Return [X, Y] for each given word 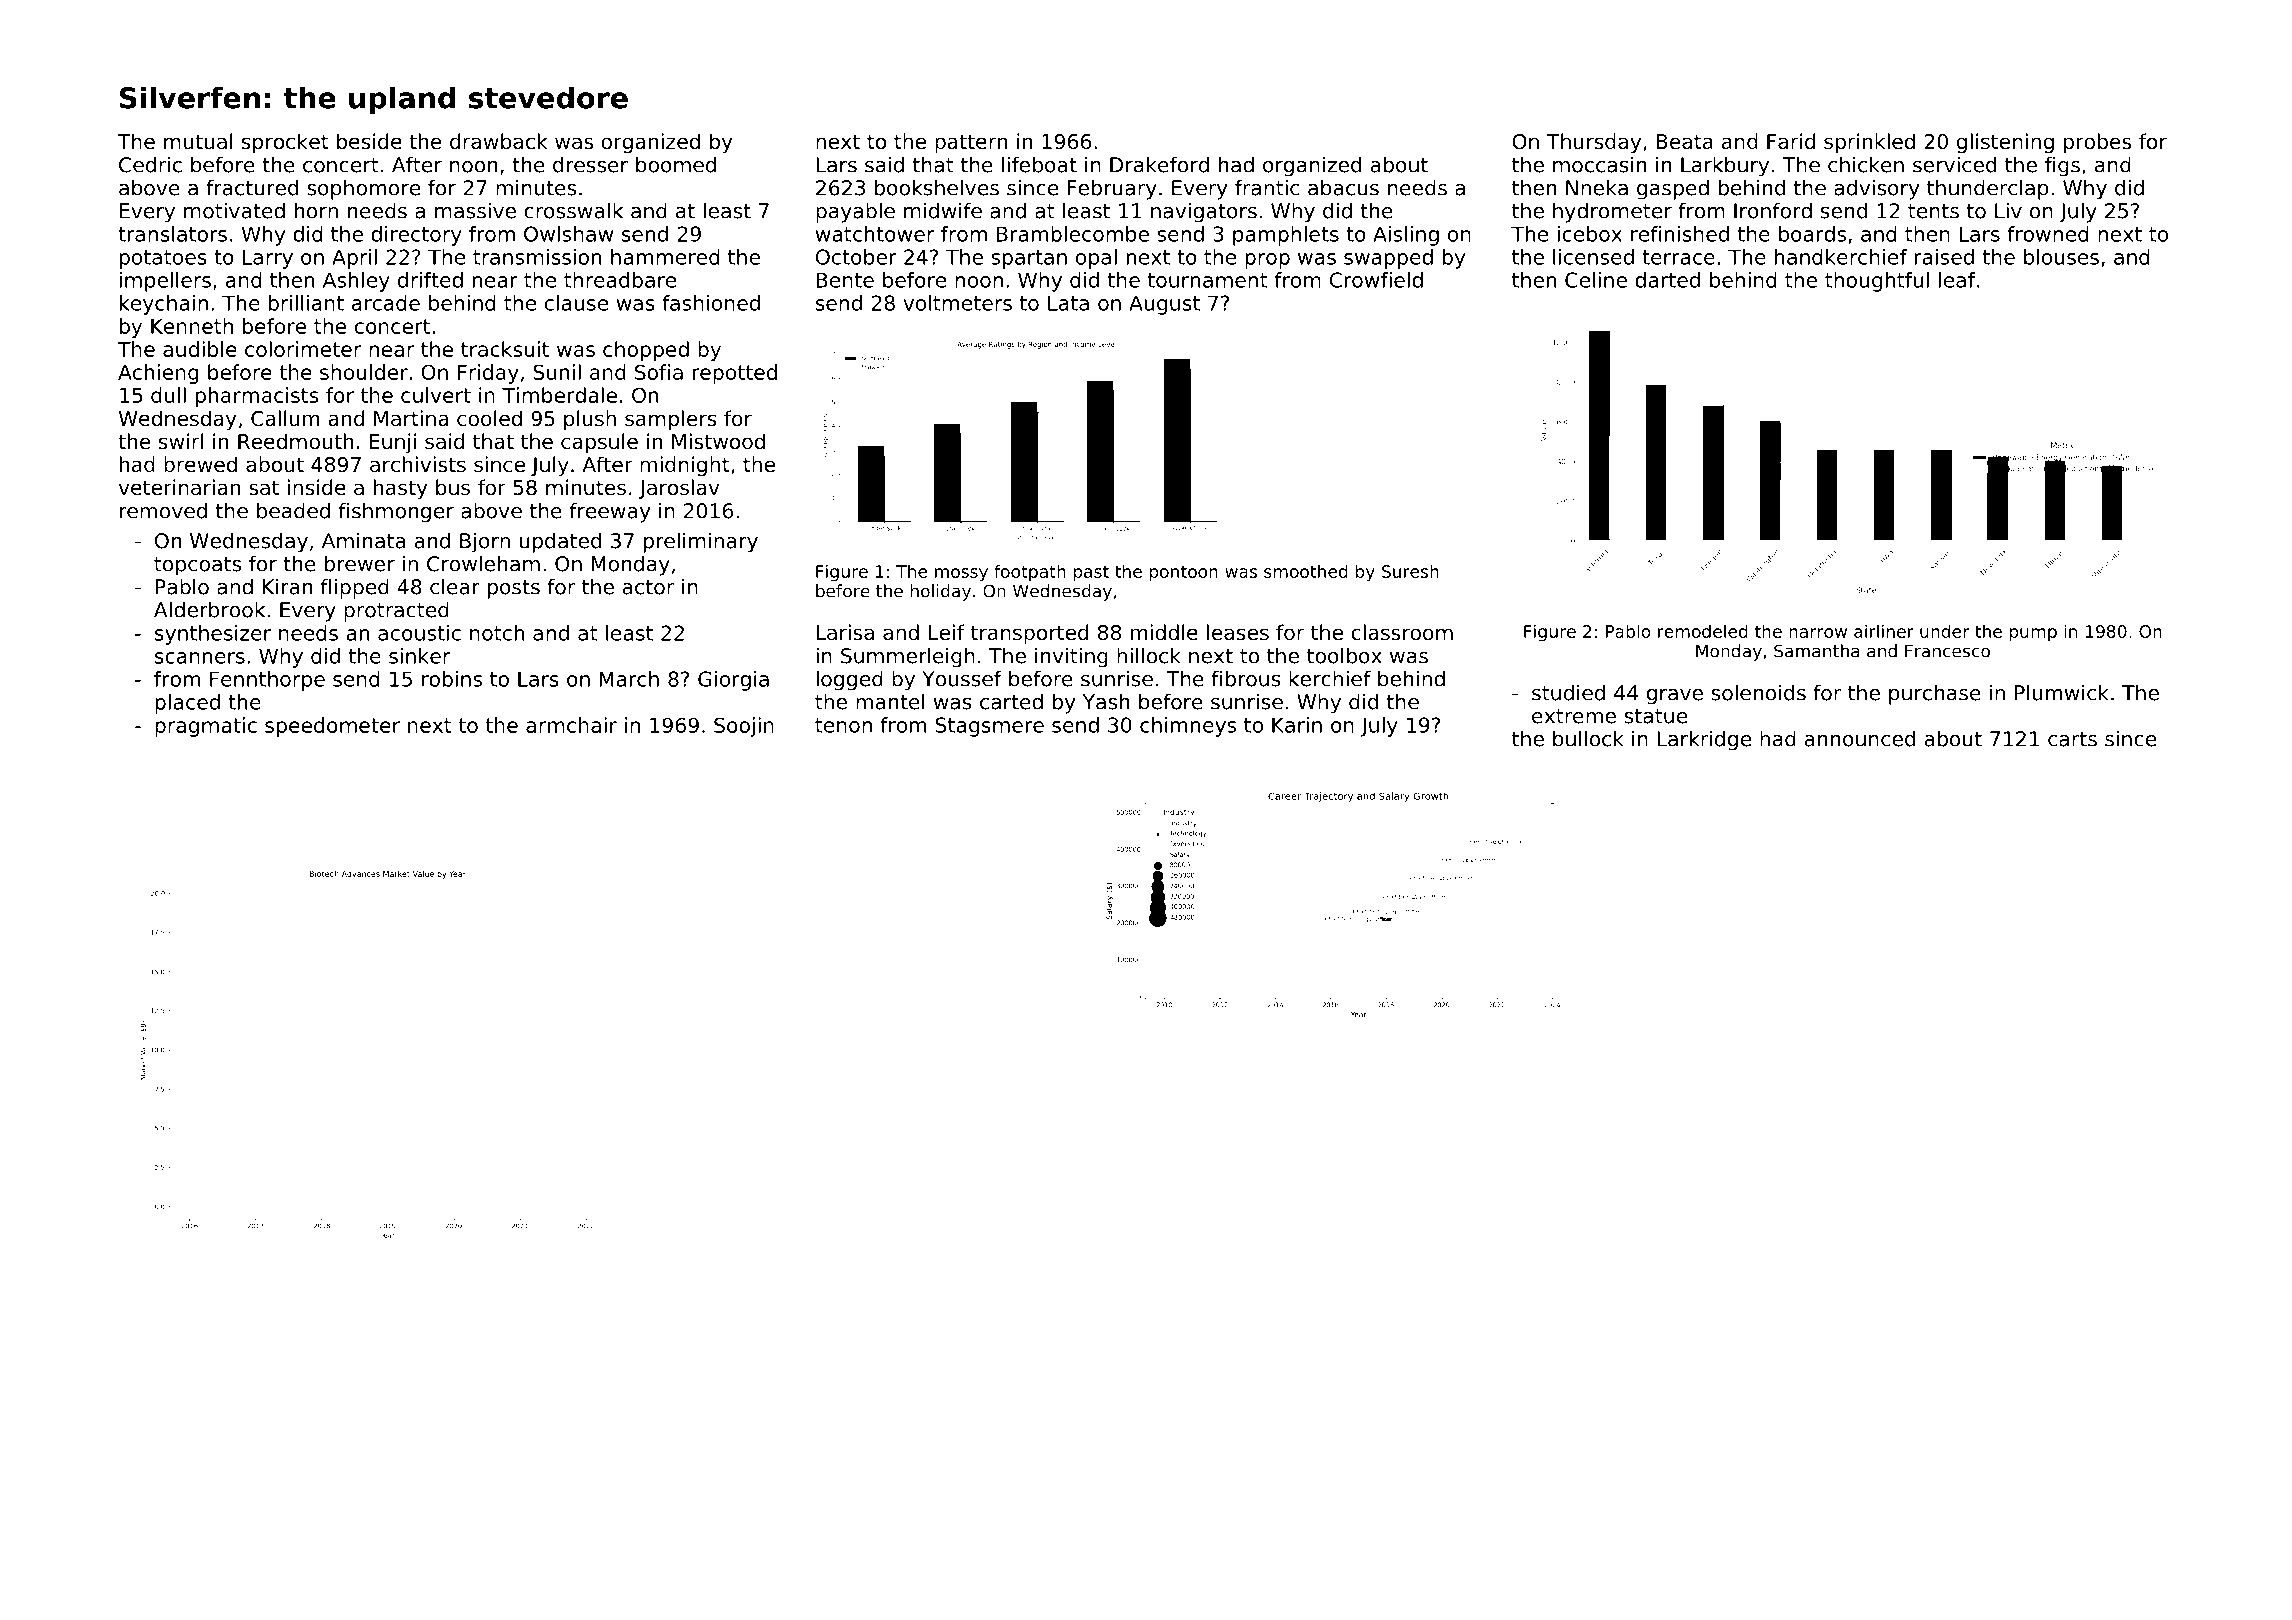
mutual [198, 141]
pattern [971, 144]
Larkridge [1704, 740]
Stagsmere [990, 727]
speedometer [332, 727]
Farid [1791, 141]
